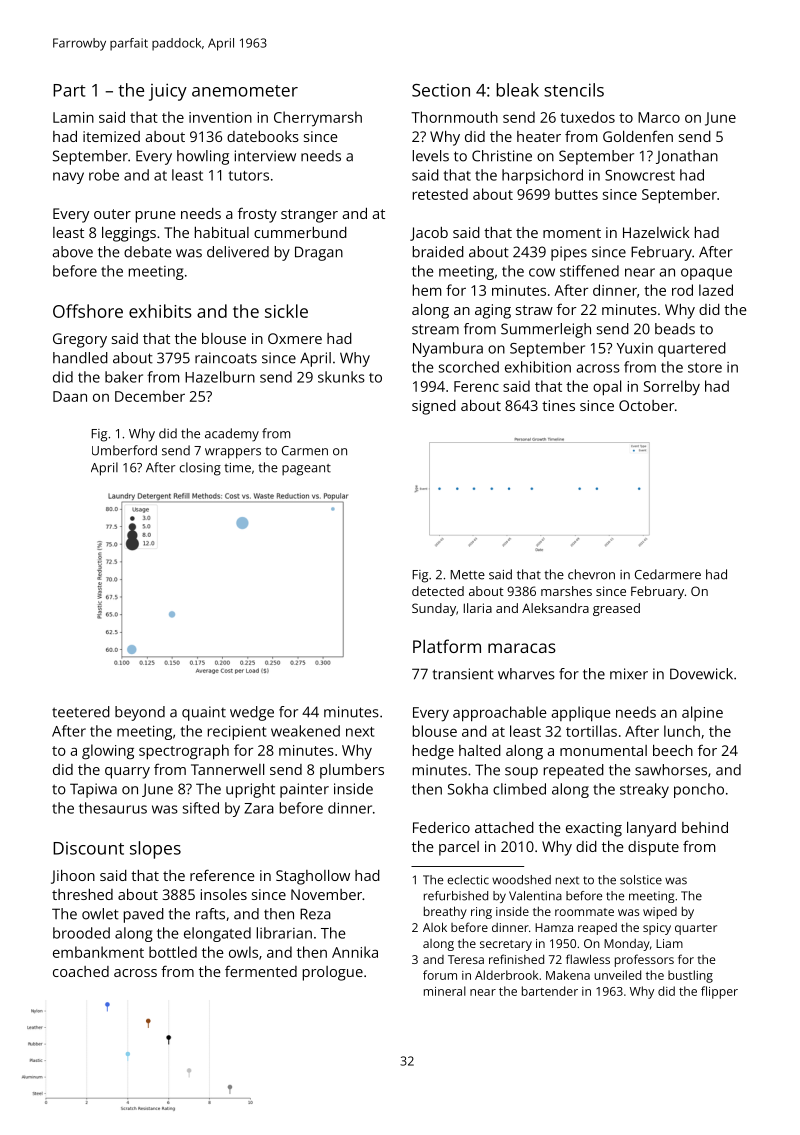  I want to click on stencils, so click(574, 90).
